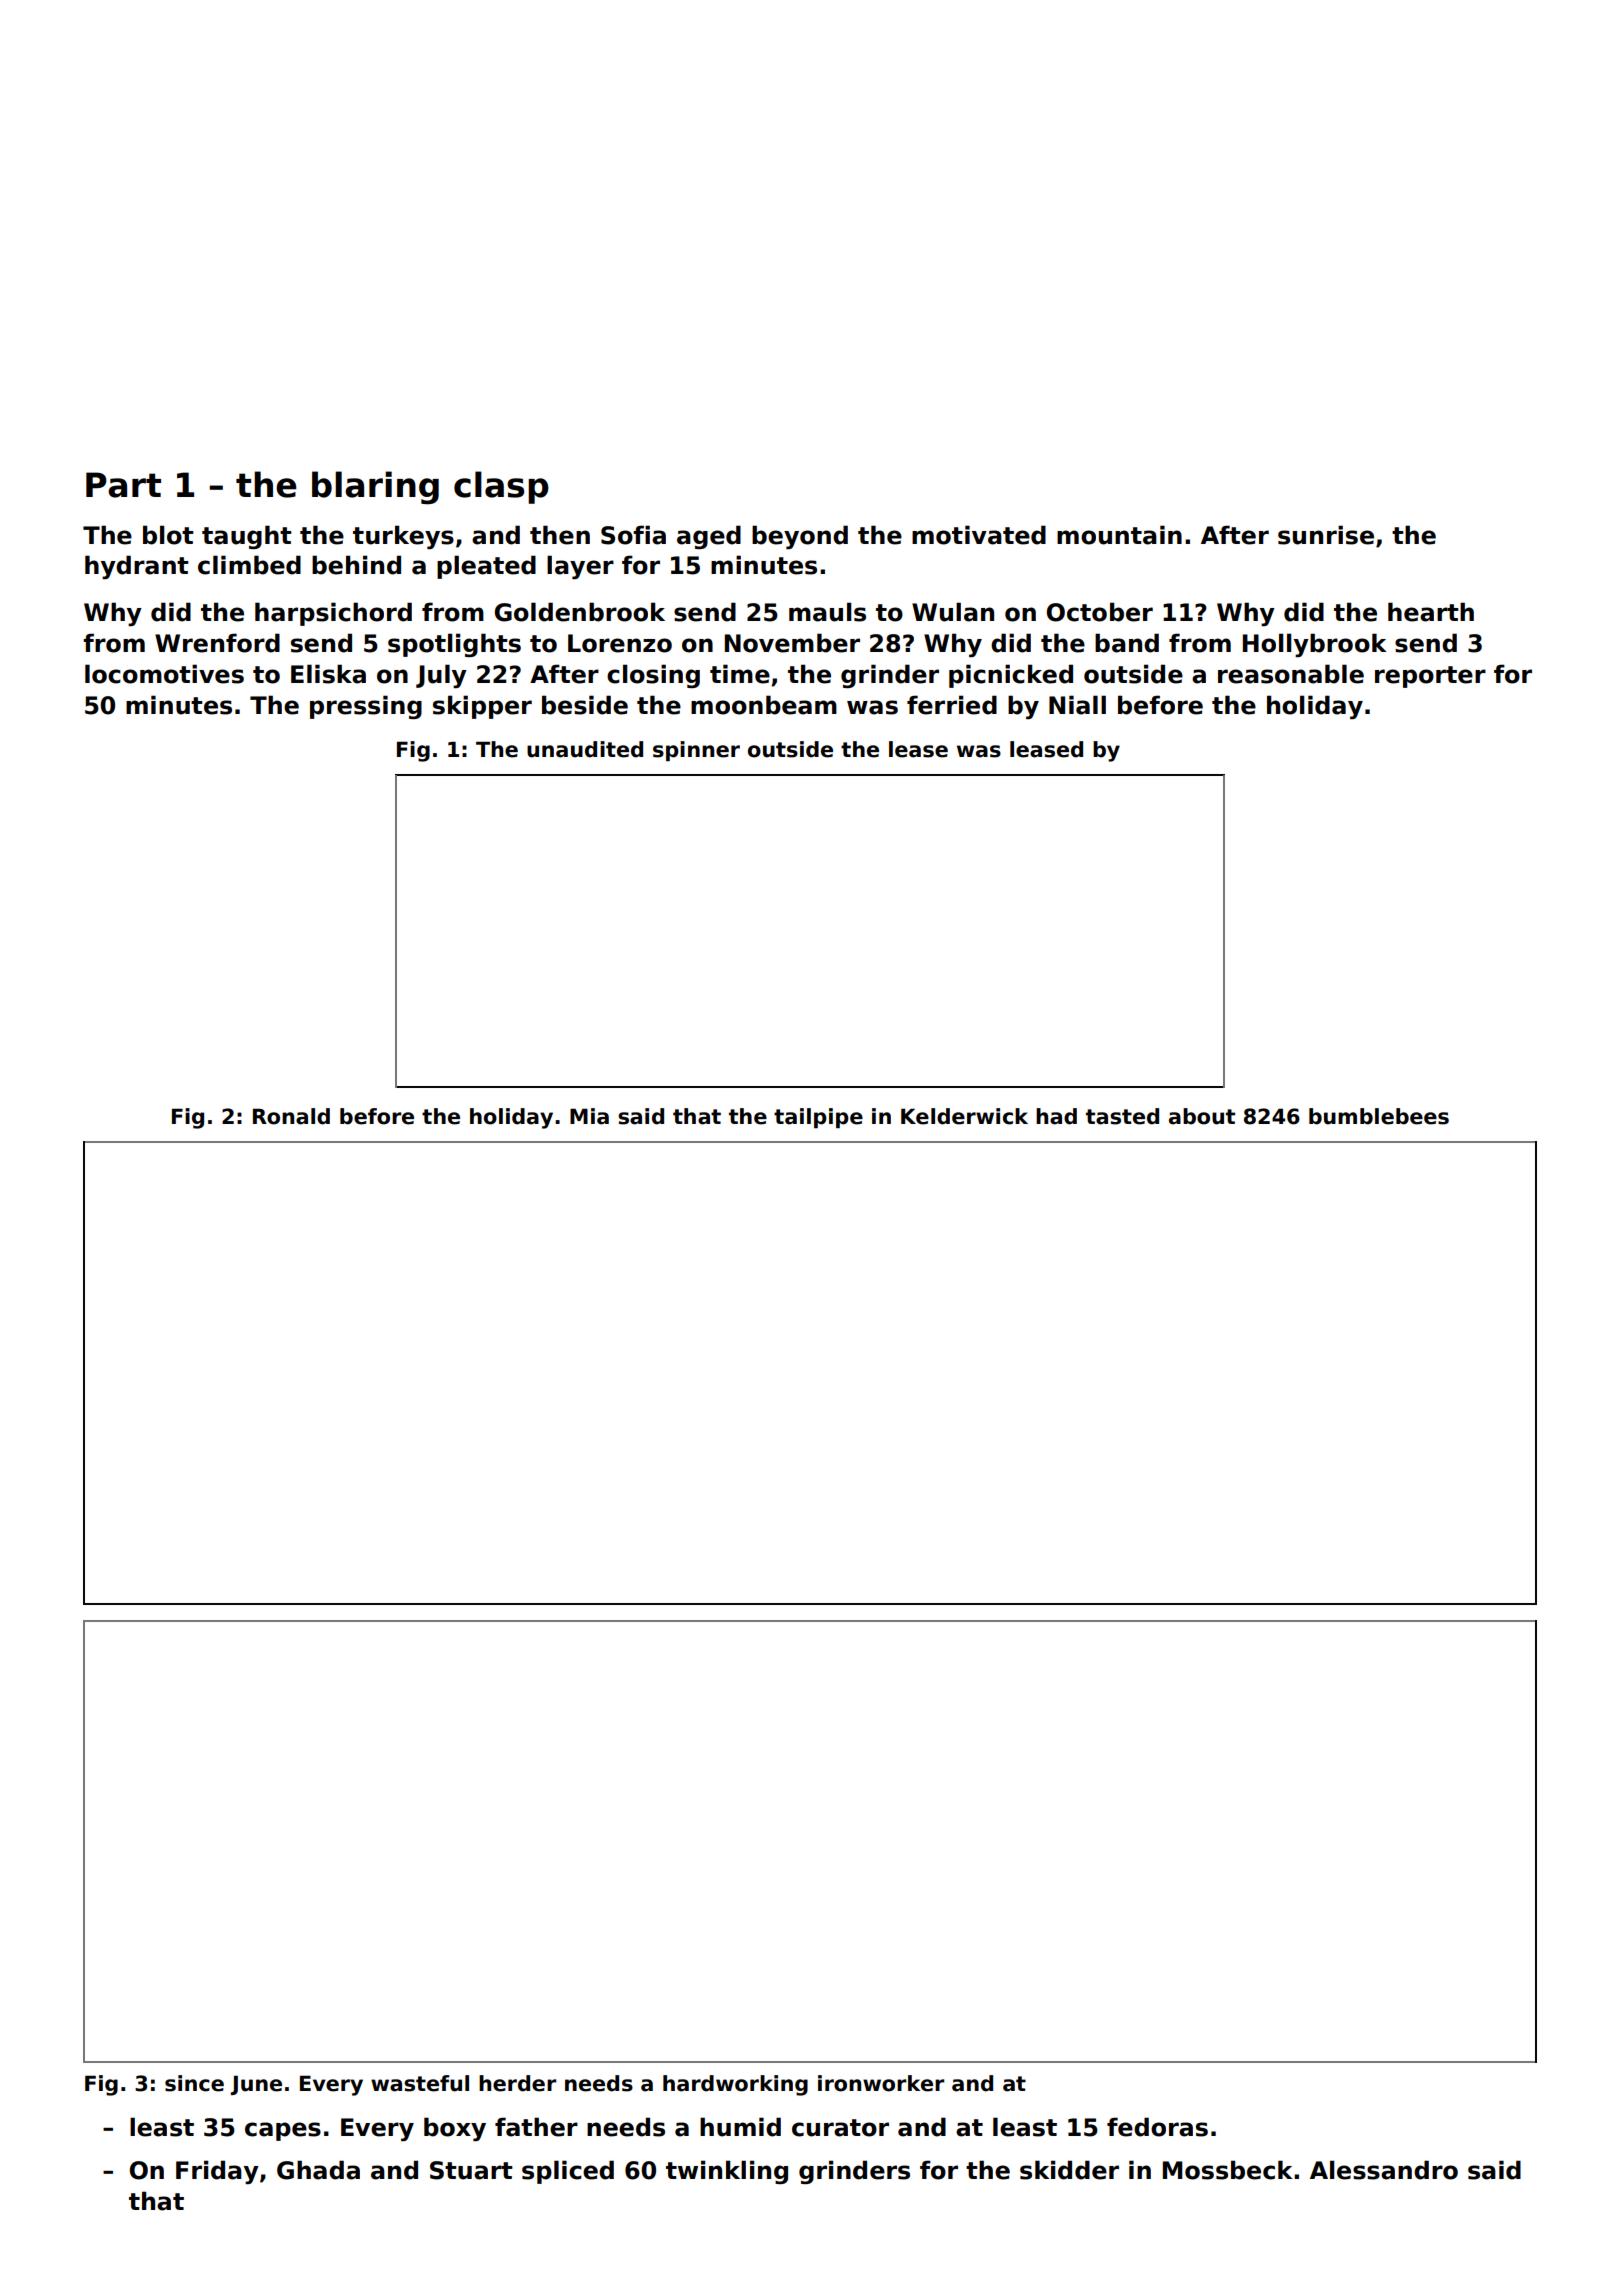 The height and width of the document is (2292, 1620). Describe the element at coordinates (1379, 1116) in the document. I see `bumblebees` at that location.
